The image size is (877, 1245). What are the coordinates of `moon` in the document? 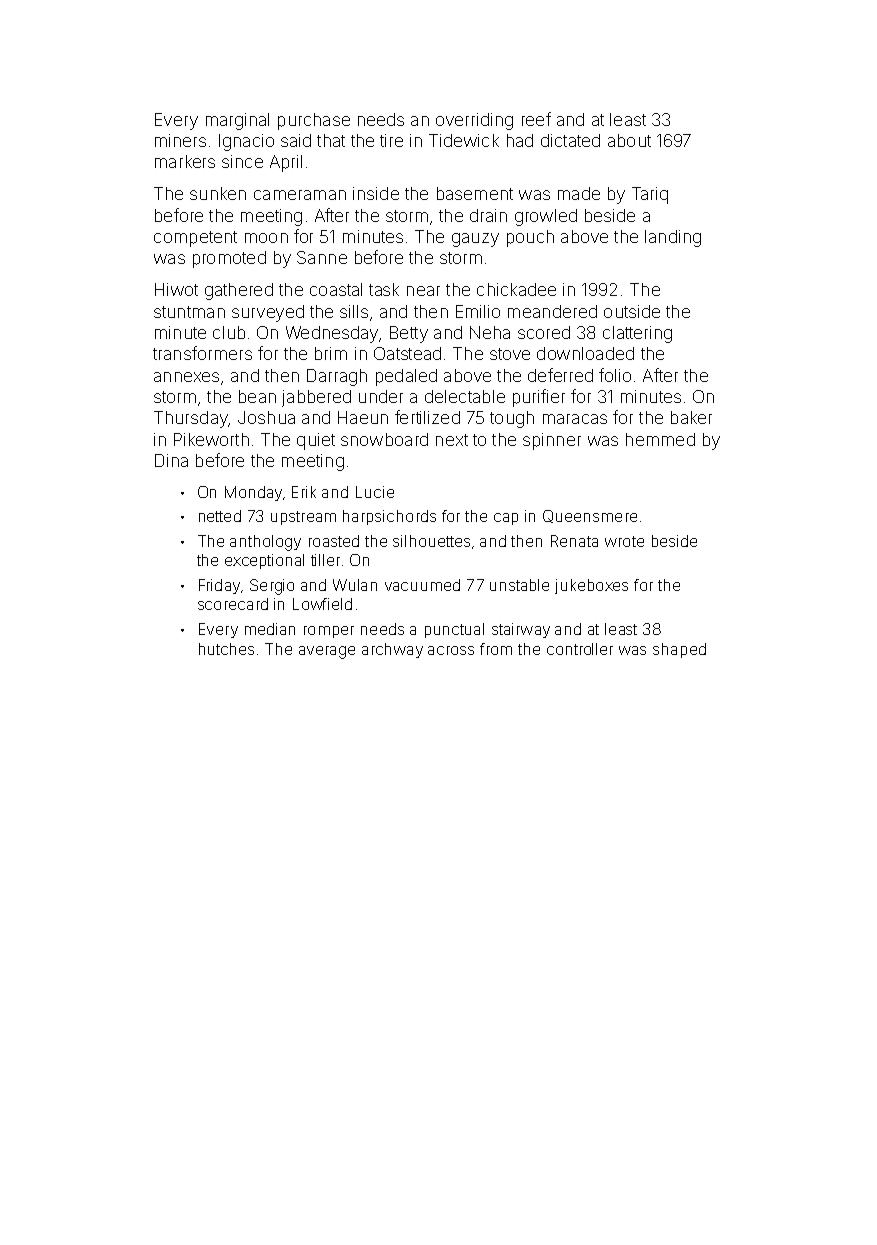 It's located at (266, 238).
